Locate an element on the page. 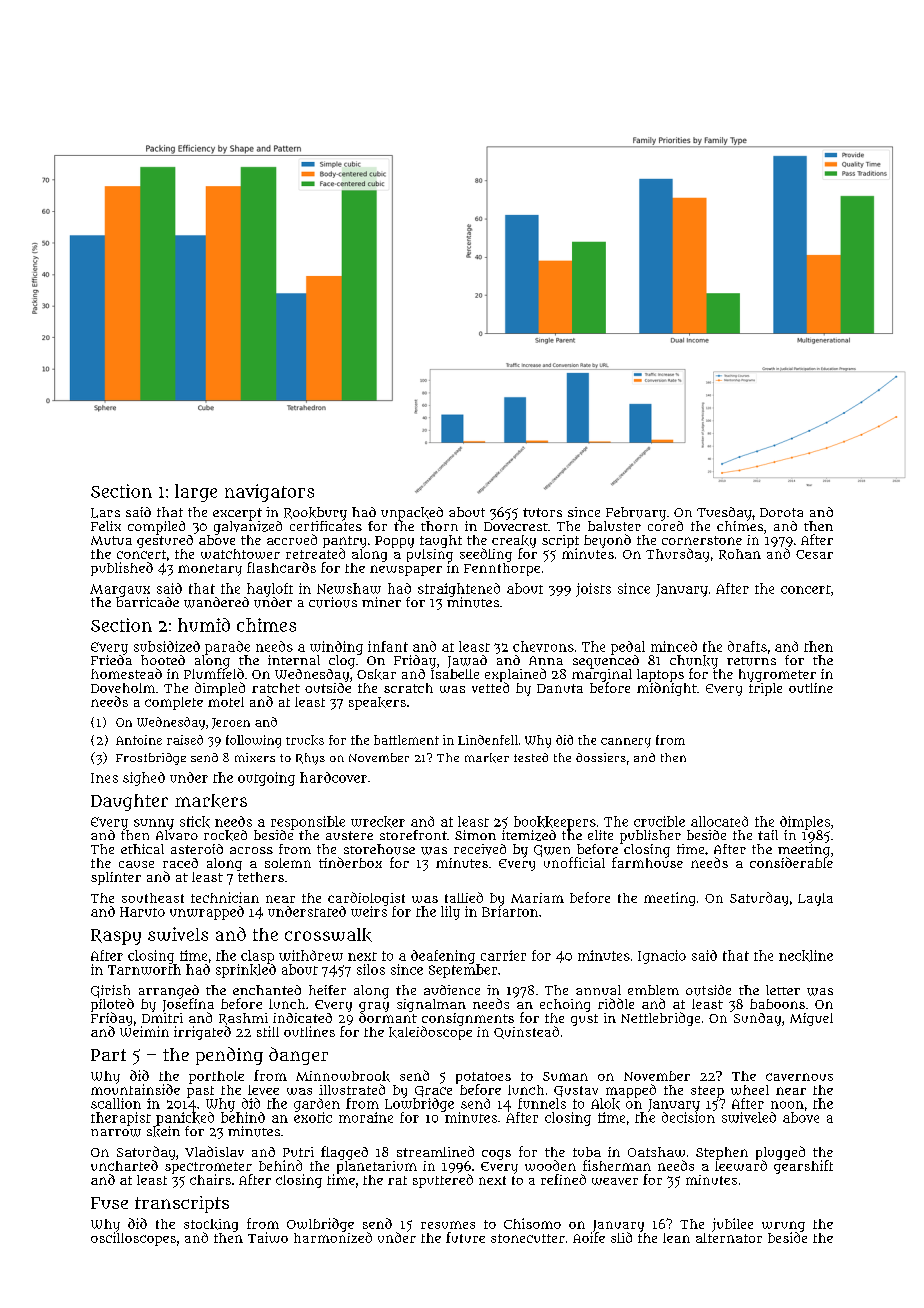 The height and width of the image is (1308, 924). large is located at coordinates (196, 493).
